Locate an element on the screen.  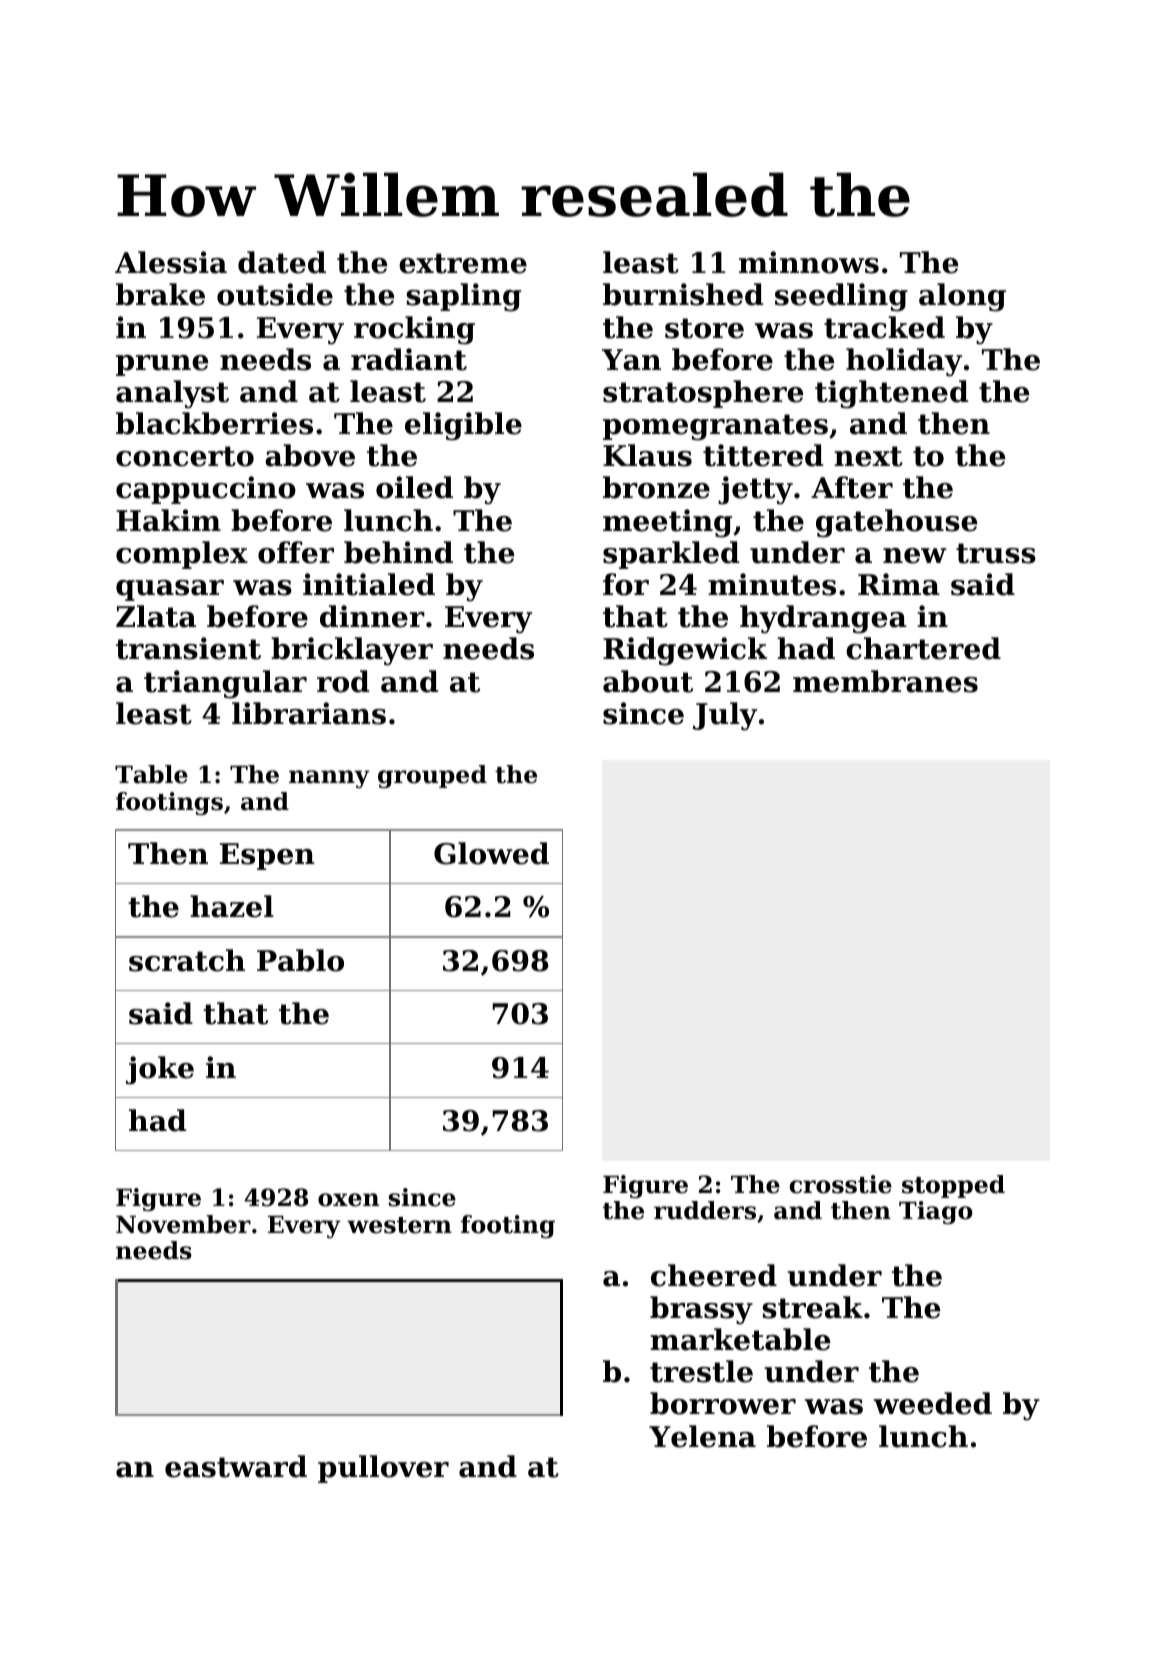
grouped is located at coordinates (432, 776).
